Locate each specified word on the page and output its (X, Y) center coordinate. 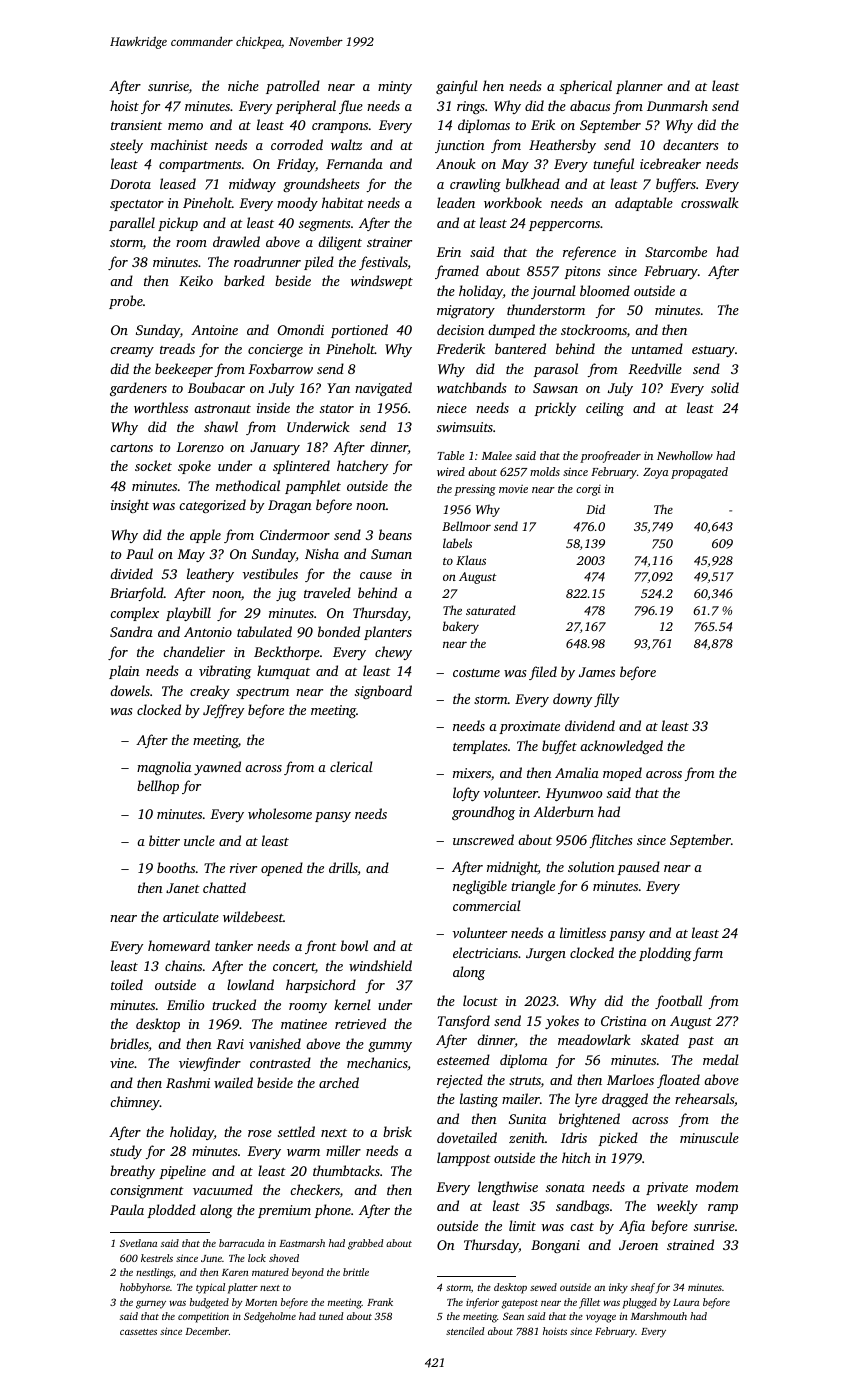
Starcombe (676, 251)
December (207, 1331)
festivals (383, 263)
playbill (188, 614)
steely (126, 146)
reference (589, 253)
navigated (383, 389)
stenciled (465, 1331)
